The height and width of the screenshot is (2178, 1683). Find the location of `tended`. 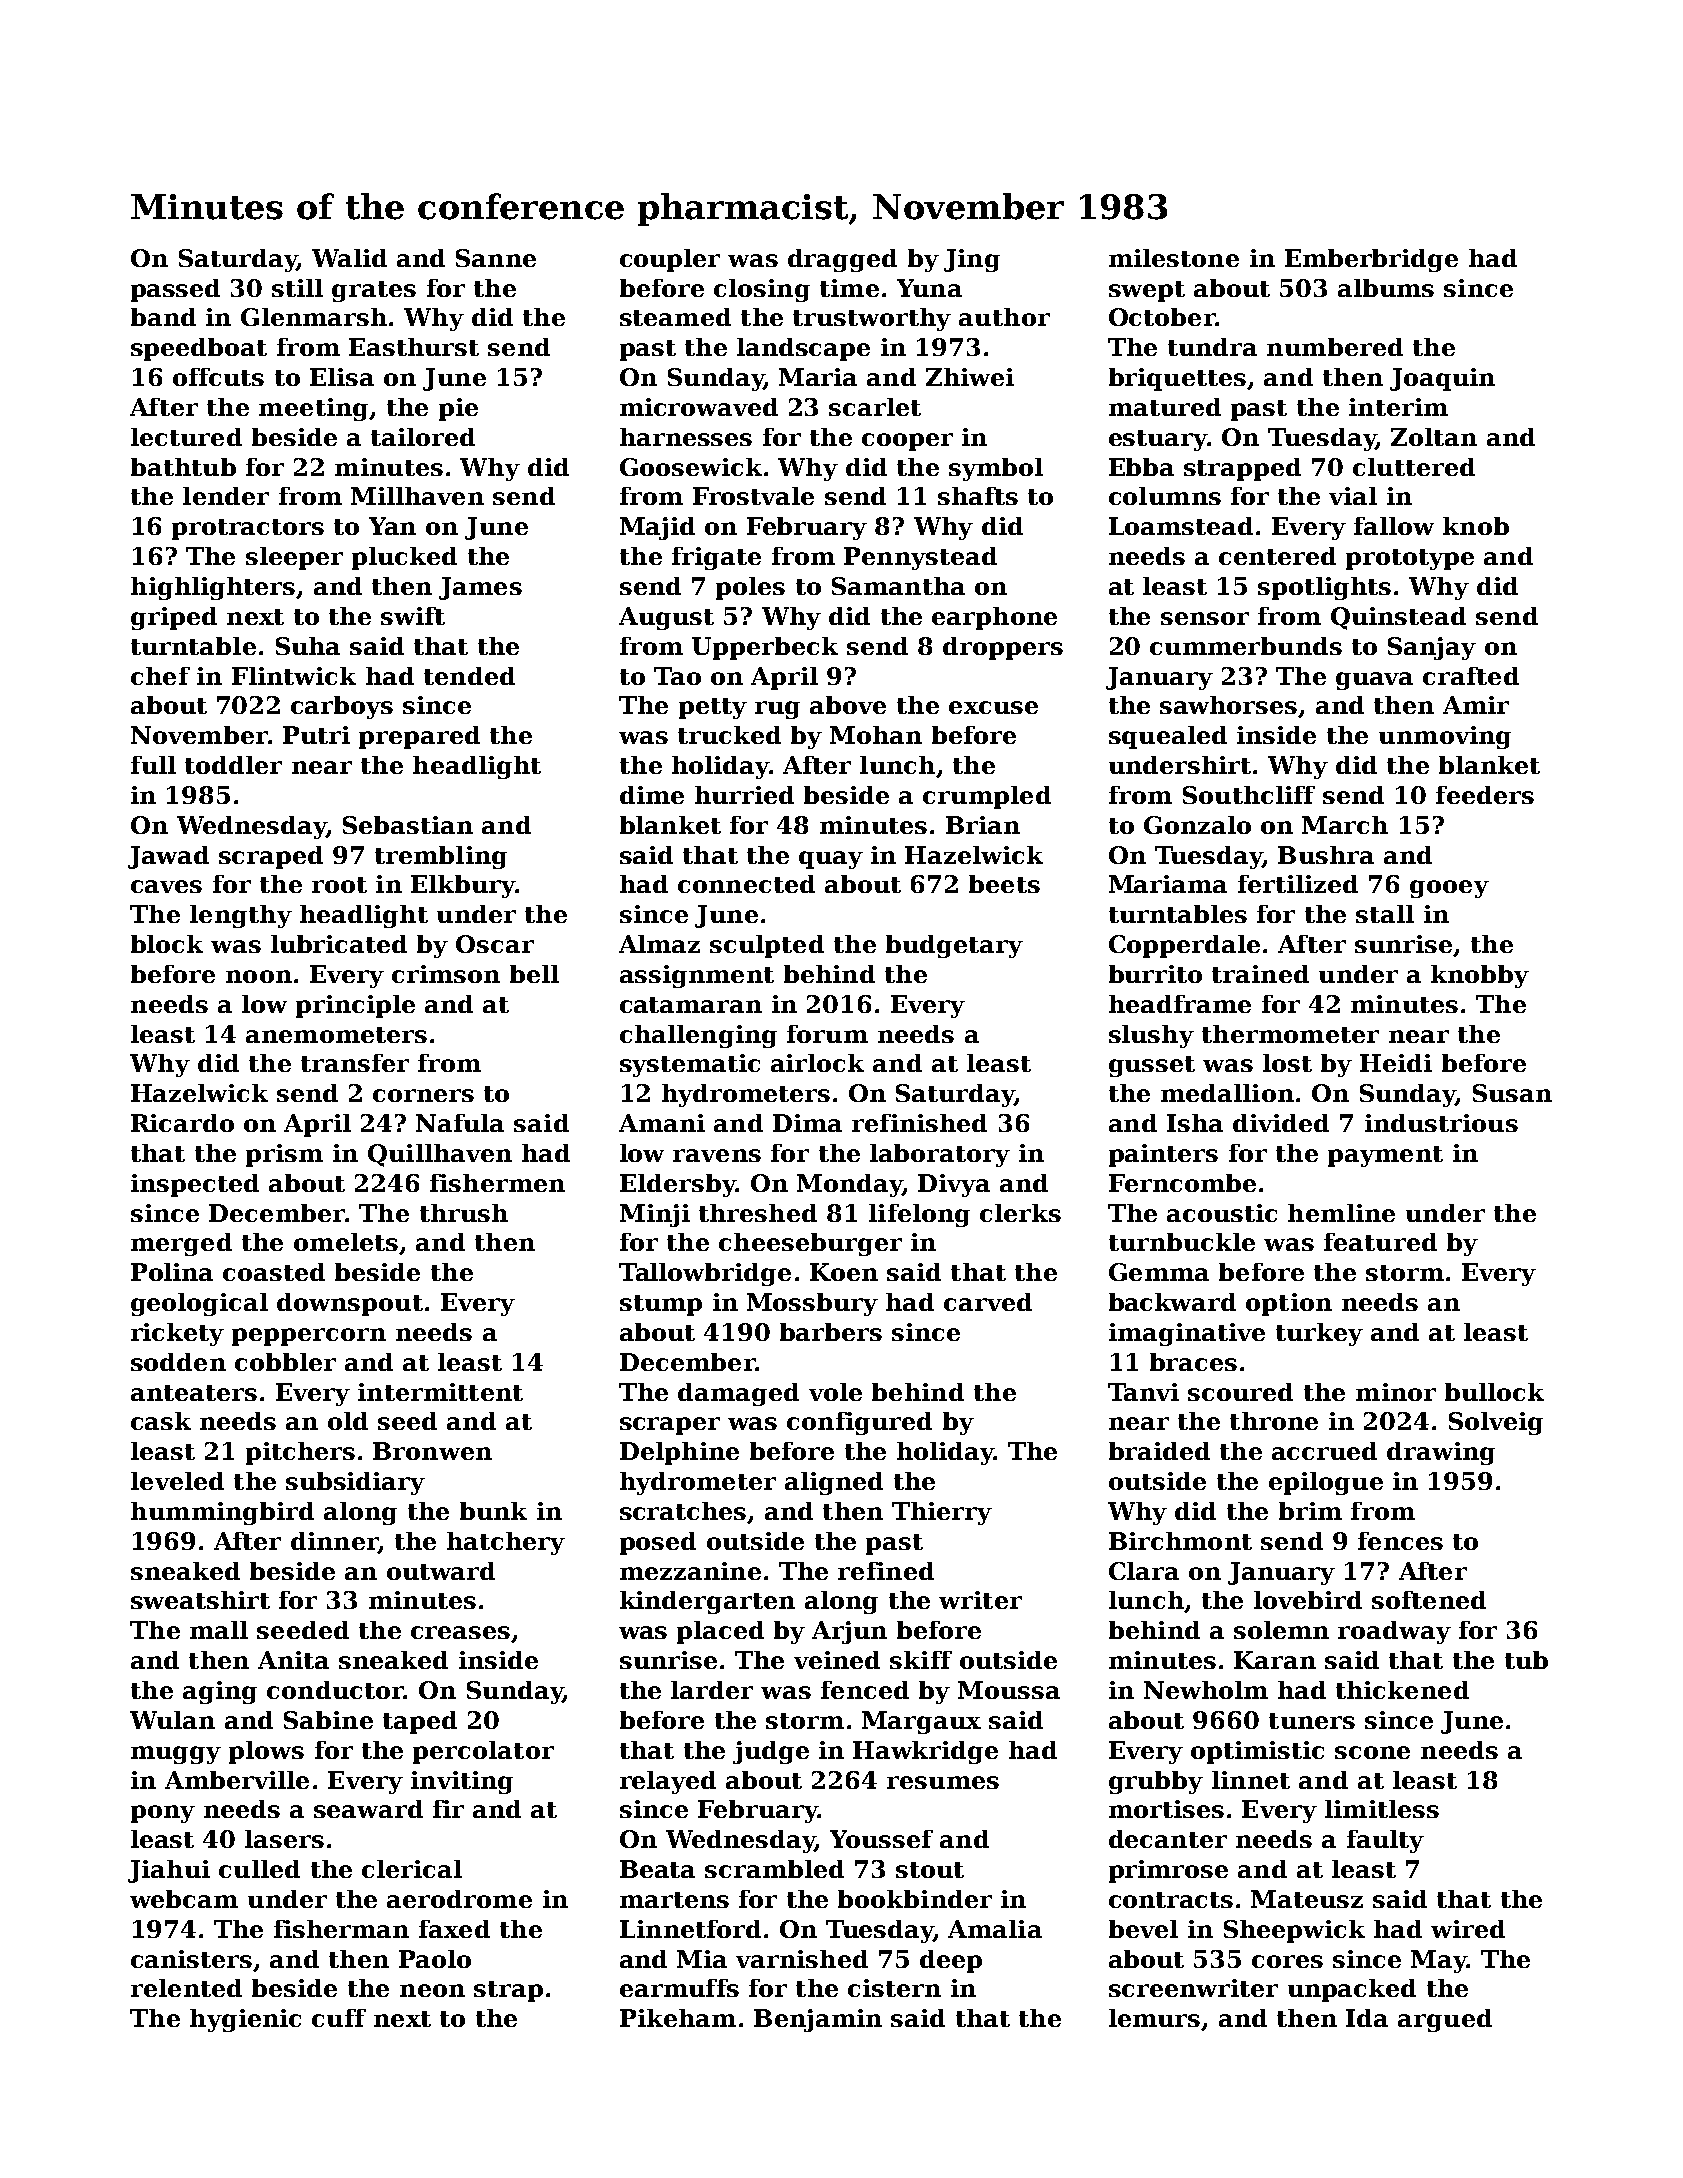

tended is located at coordinates (469, 676).
